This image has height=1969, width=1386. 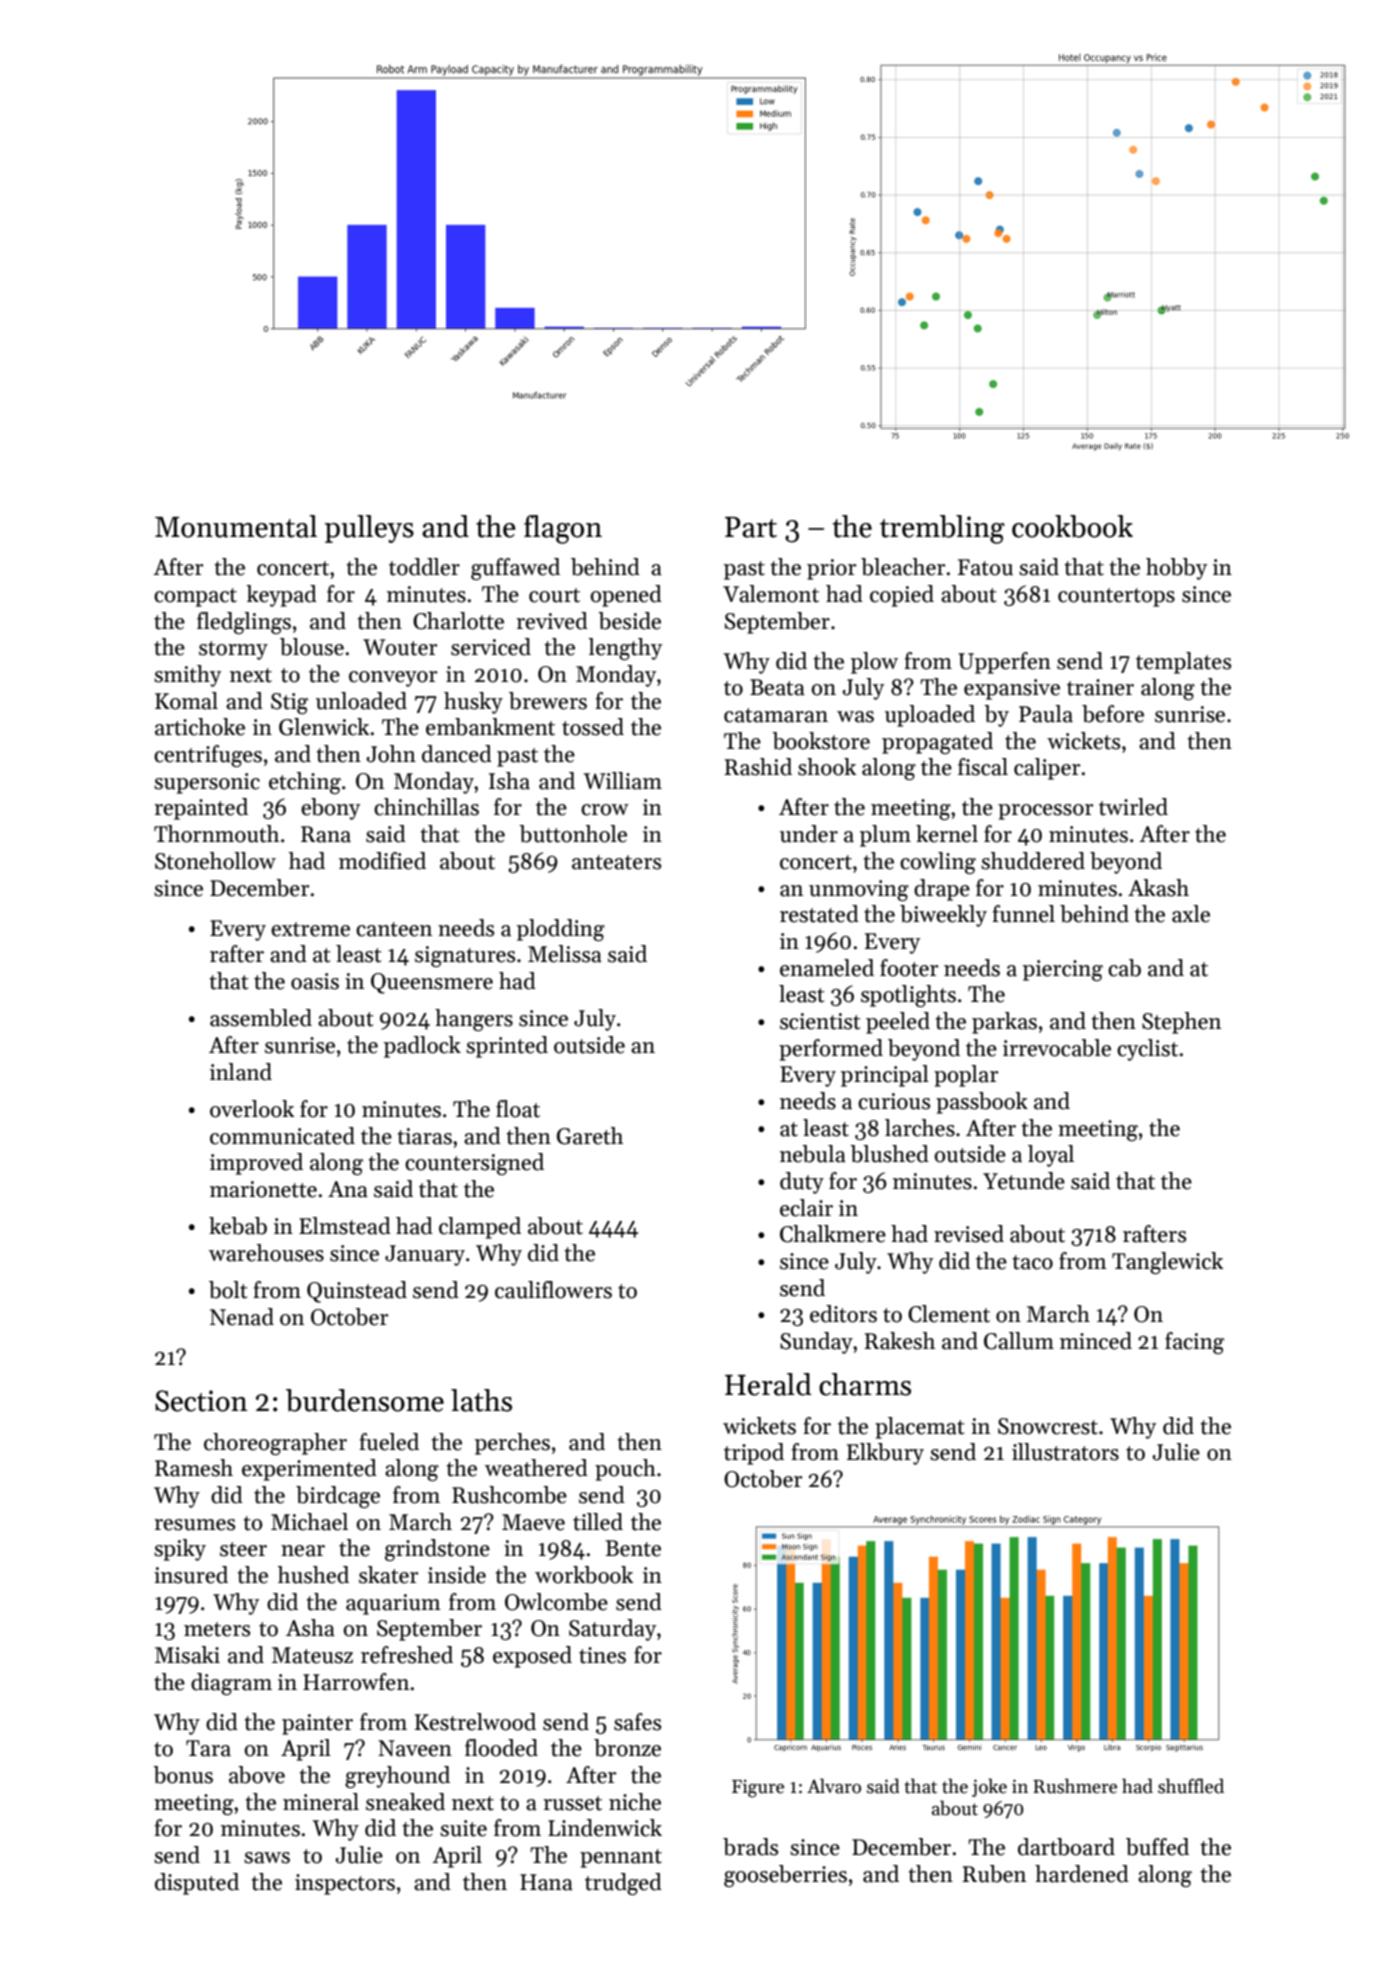 I want to click on funnel, so click(x=1023, y=914).
